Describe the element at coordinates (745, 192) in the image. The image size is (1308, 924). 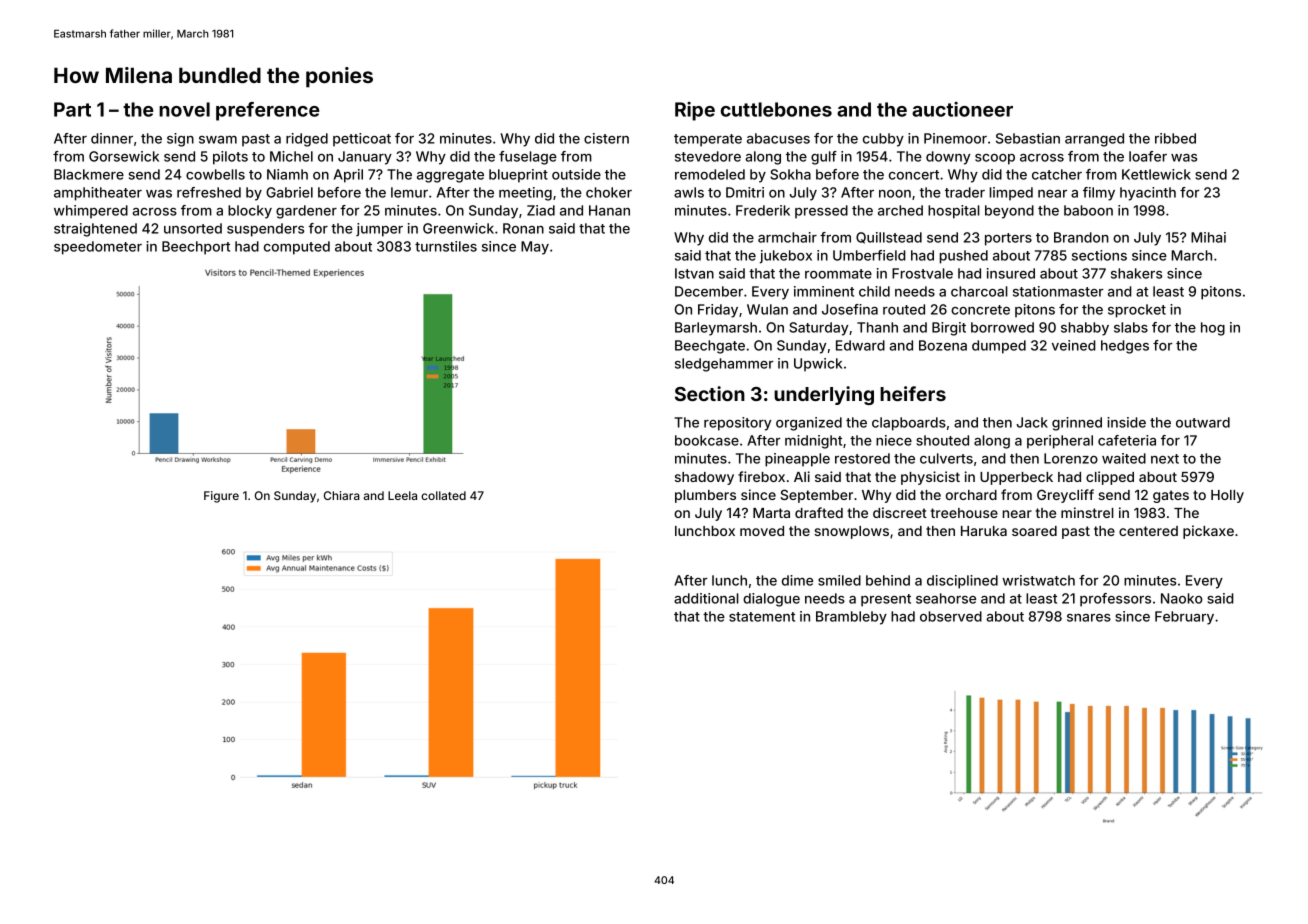
I see `Dmitri` at that location.
